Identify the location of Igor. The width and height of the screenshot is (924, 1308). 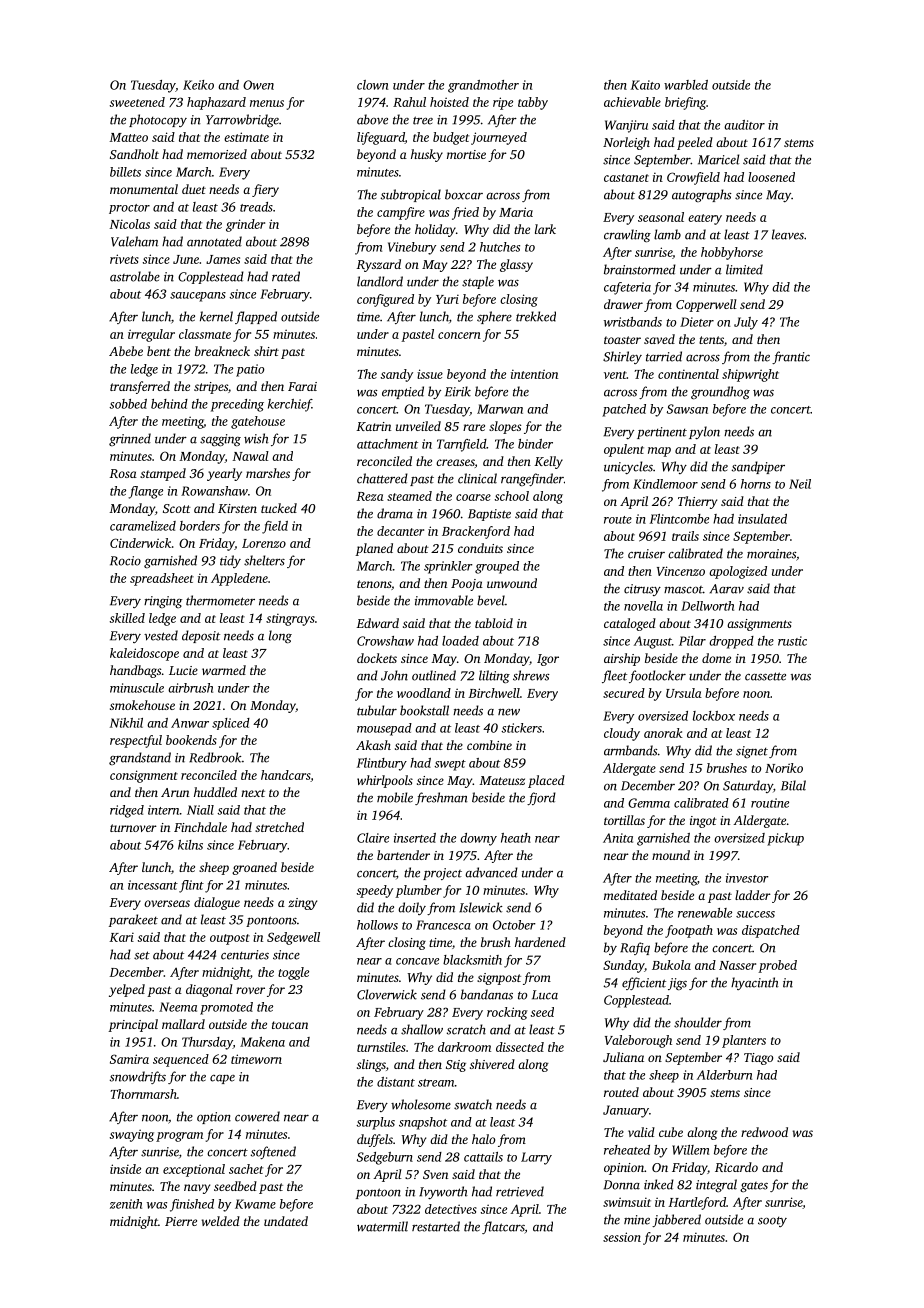
(548, 660).
